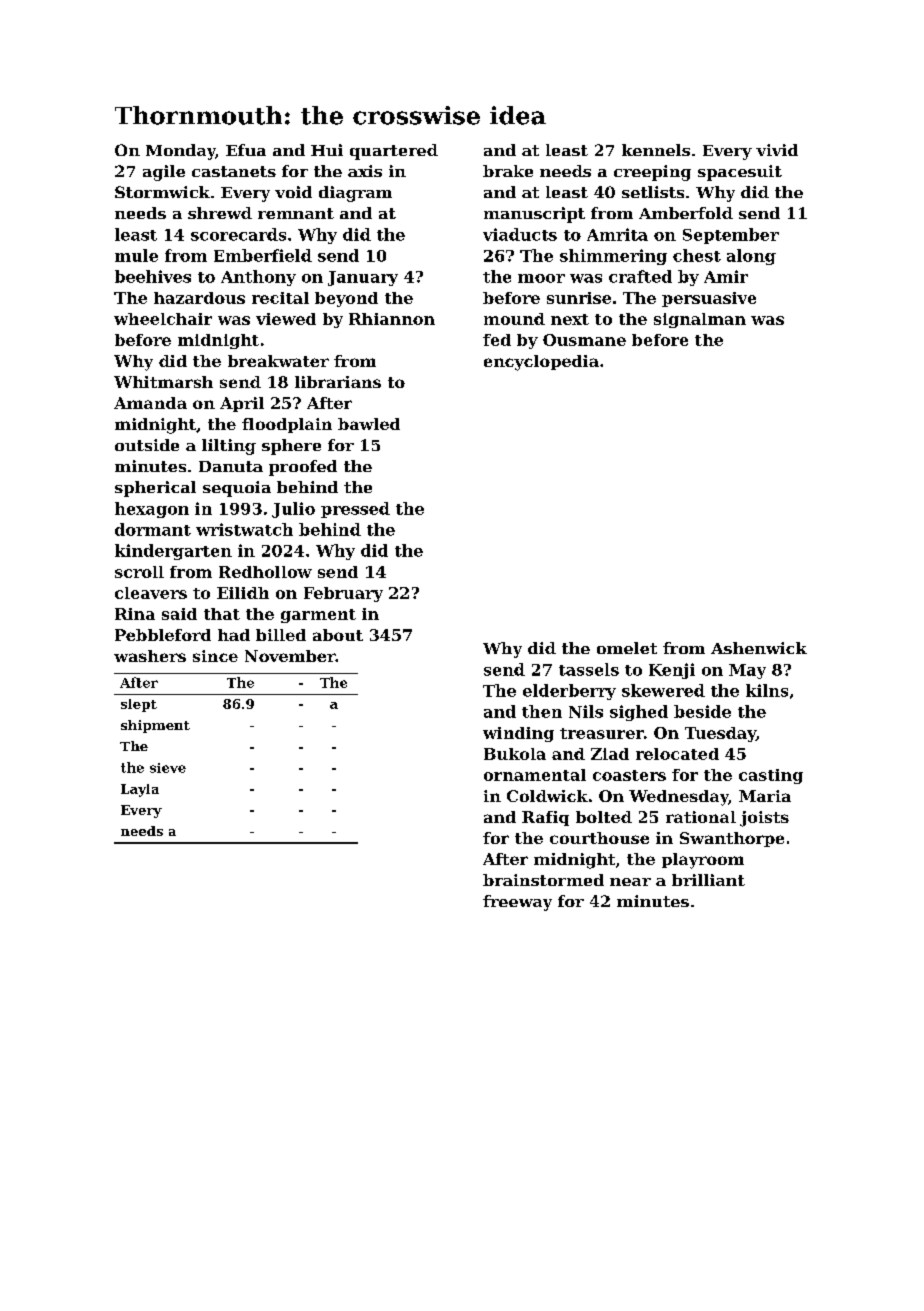 The image size is (924, 1311). I want to click on vivid, so click(777, 150).
